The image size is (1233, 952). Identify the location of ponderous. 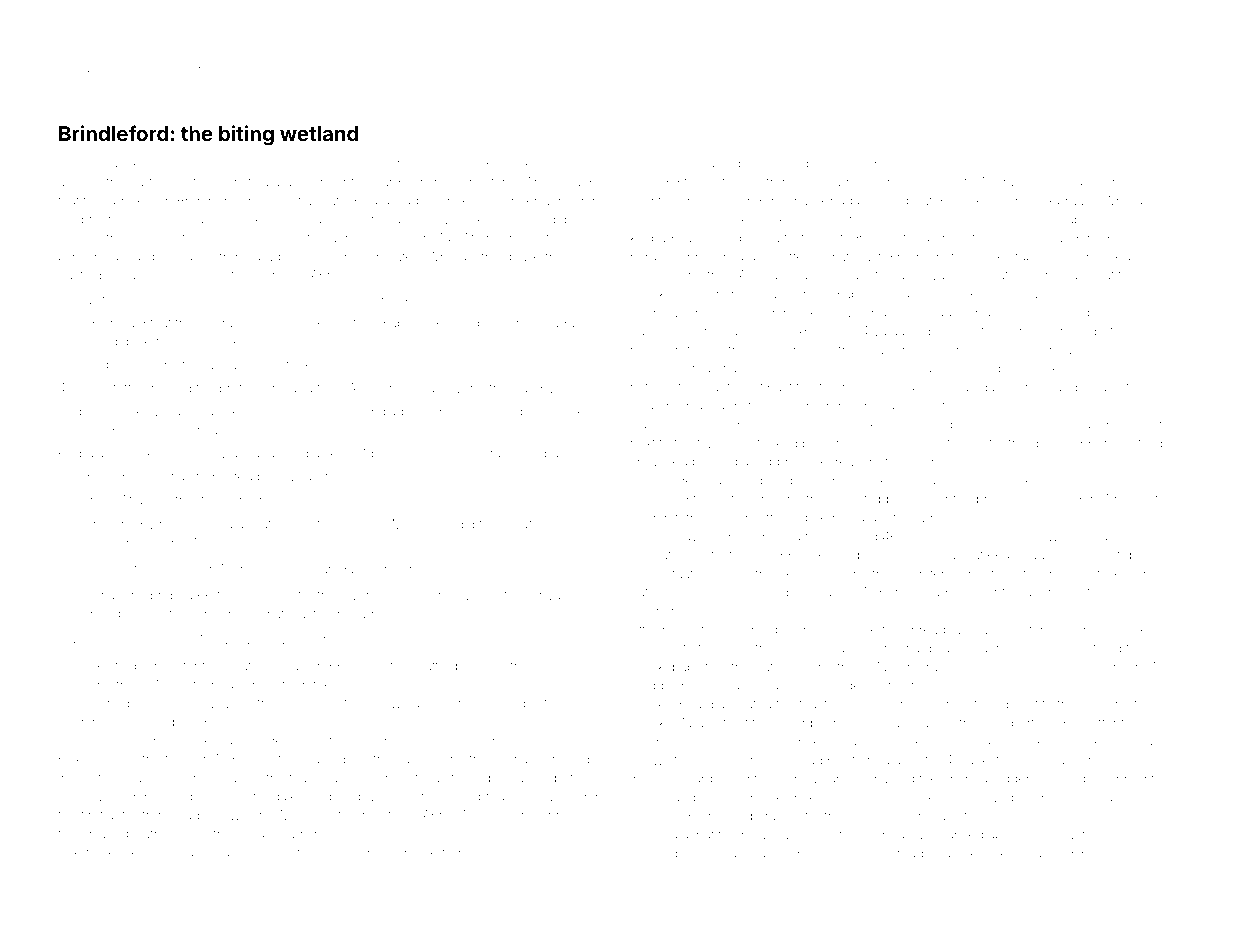
(888, 314).
